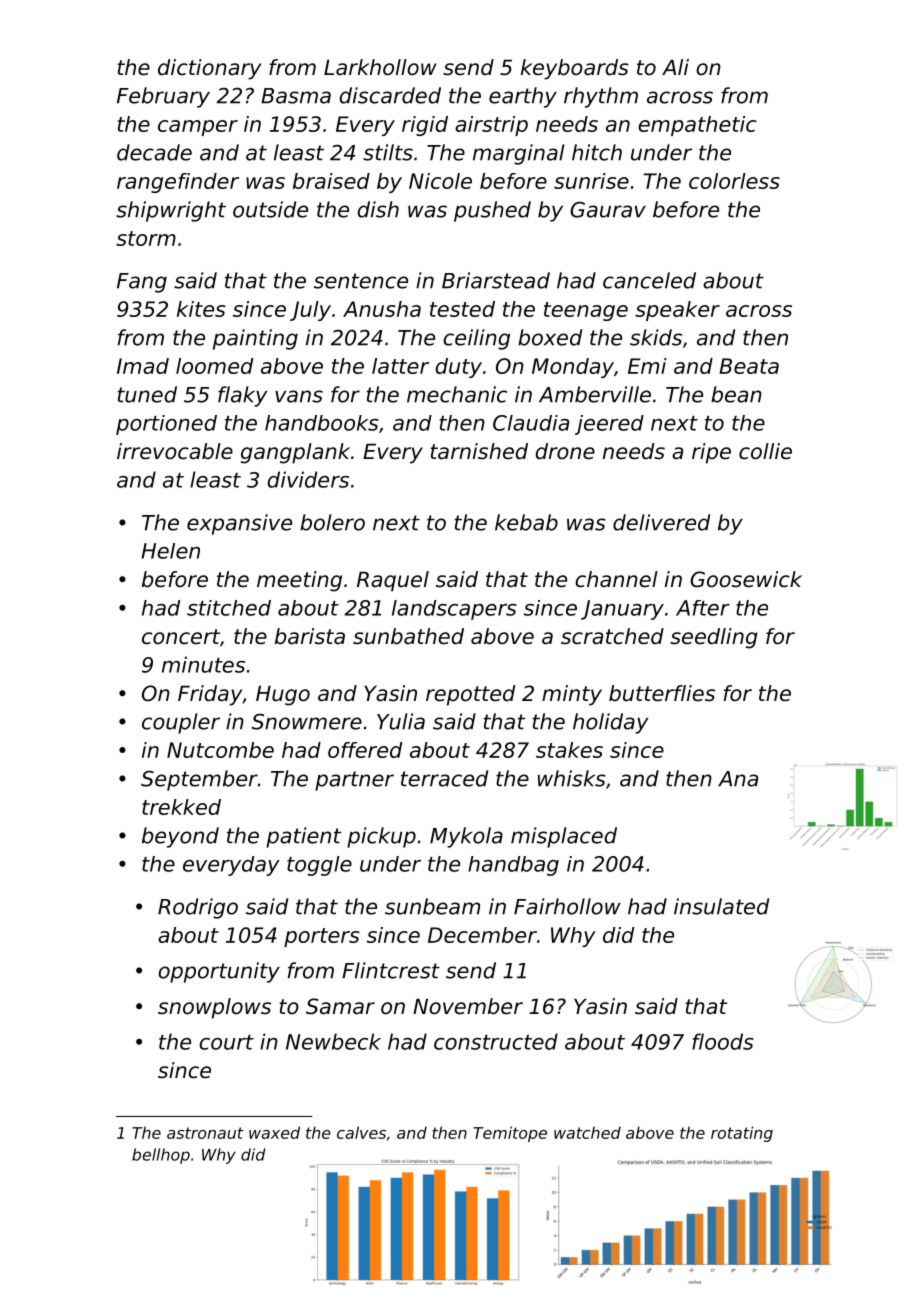 The height and width of the image is (1311, 924). What do you see at coordinates (332, 522) in the image?
I see `bolero` at bounding box center [332, 522].
